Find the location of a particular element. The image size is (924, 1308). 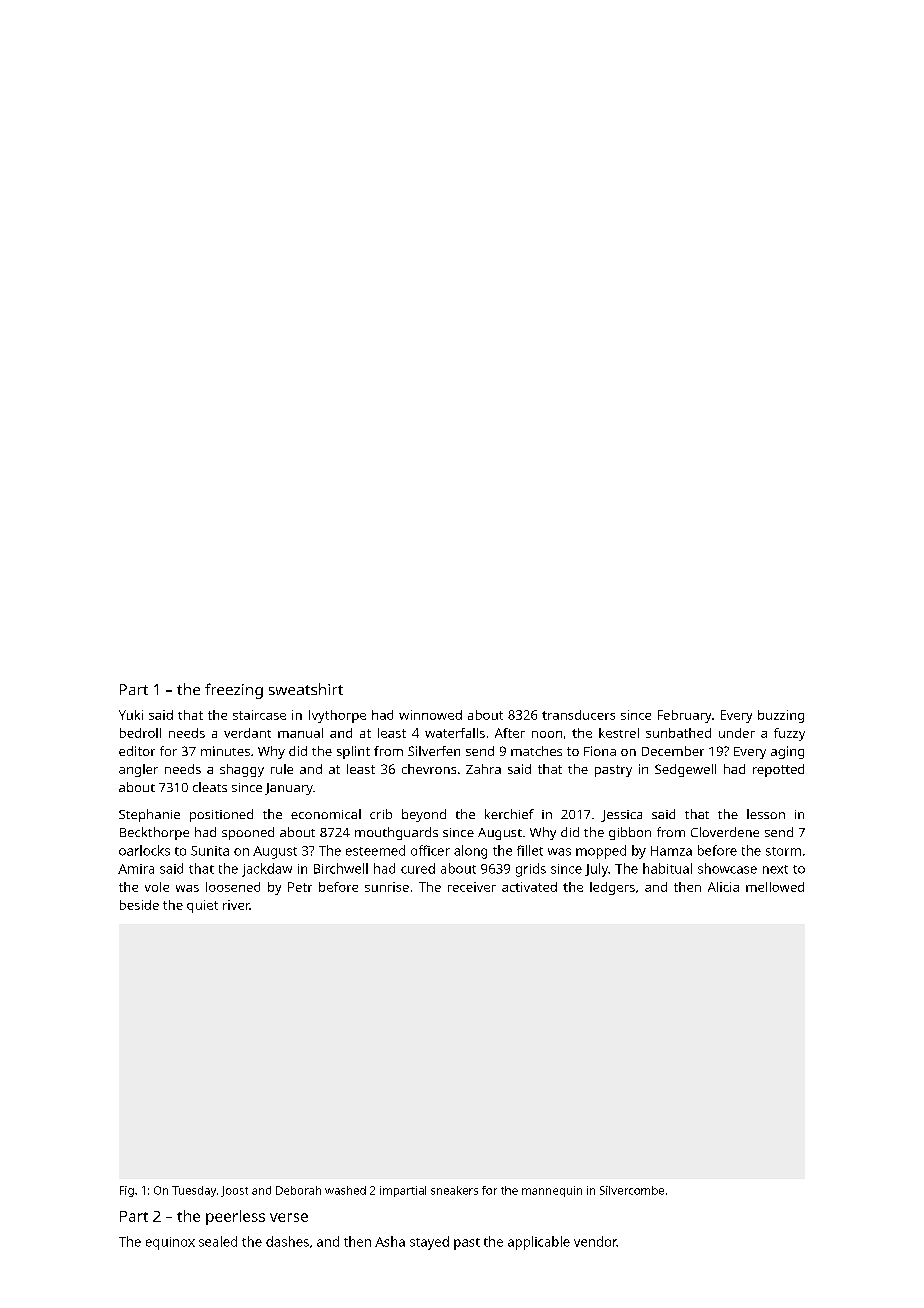

loosened is located at coordinates (233, 887).
